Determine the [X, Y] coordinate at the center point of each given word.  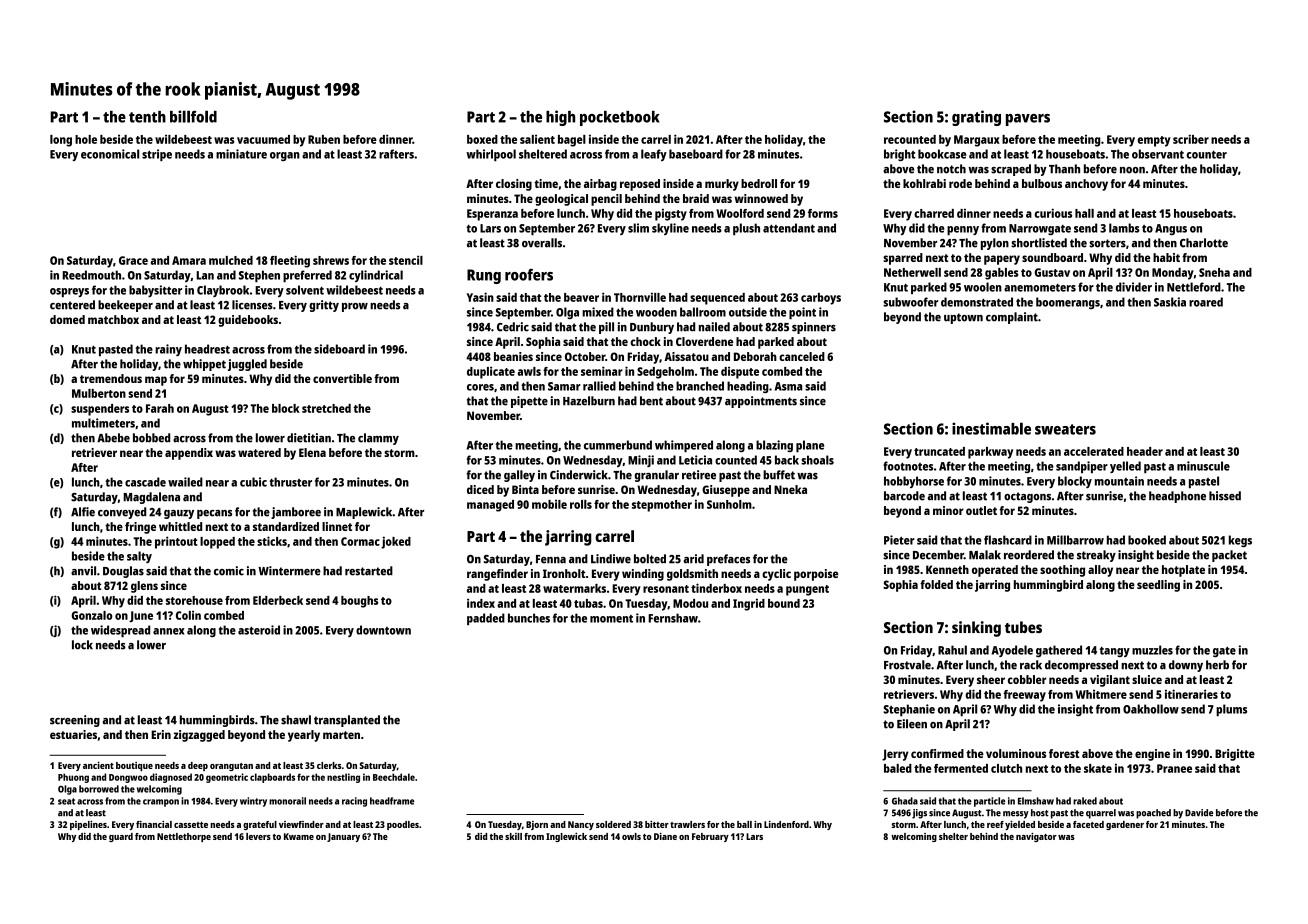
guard [121, 837]
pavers [1028, 120]
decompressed [1081, 666]
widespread [120, 631]
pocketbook [619, 118]
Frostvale [907, 665]
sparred [903, 259]
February [710, 837]
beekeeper [125, 306]
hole [86, 139]
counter [1206, 155]
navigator [1036, 837]
